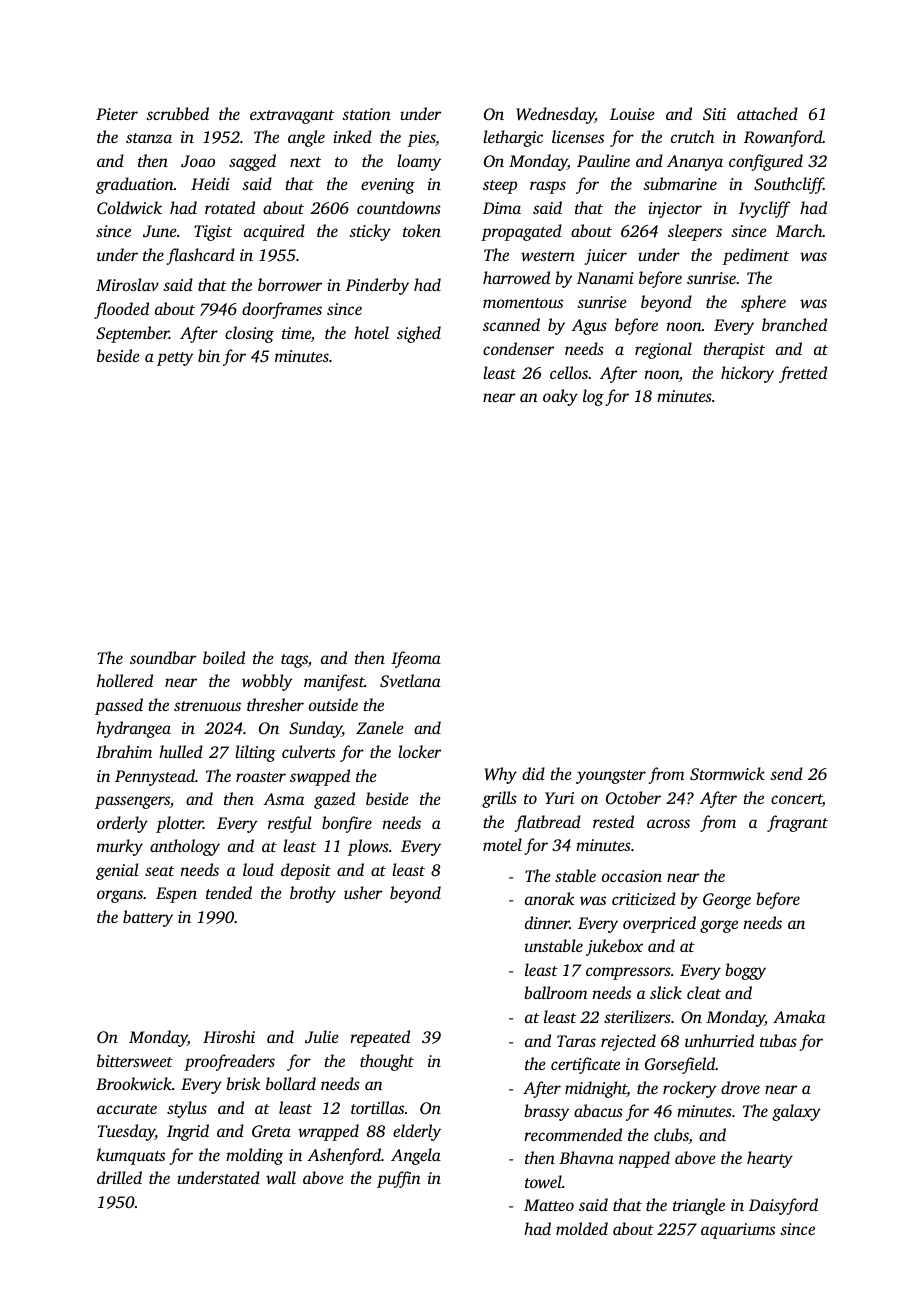  What do you see at coordinates (209, 355) in the screenshot?
I see `bin` at bounding box center [209, 355].
